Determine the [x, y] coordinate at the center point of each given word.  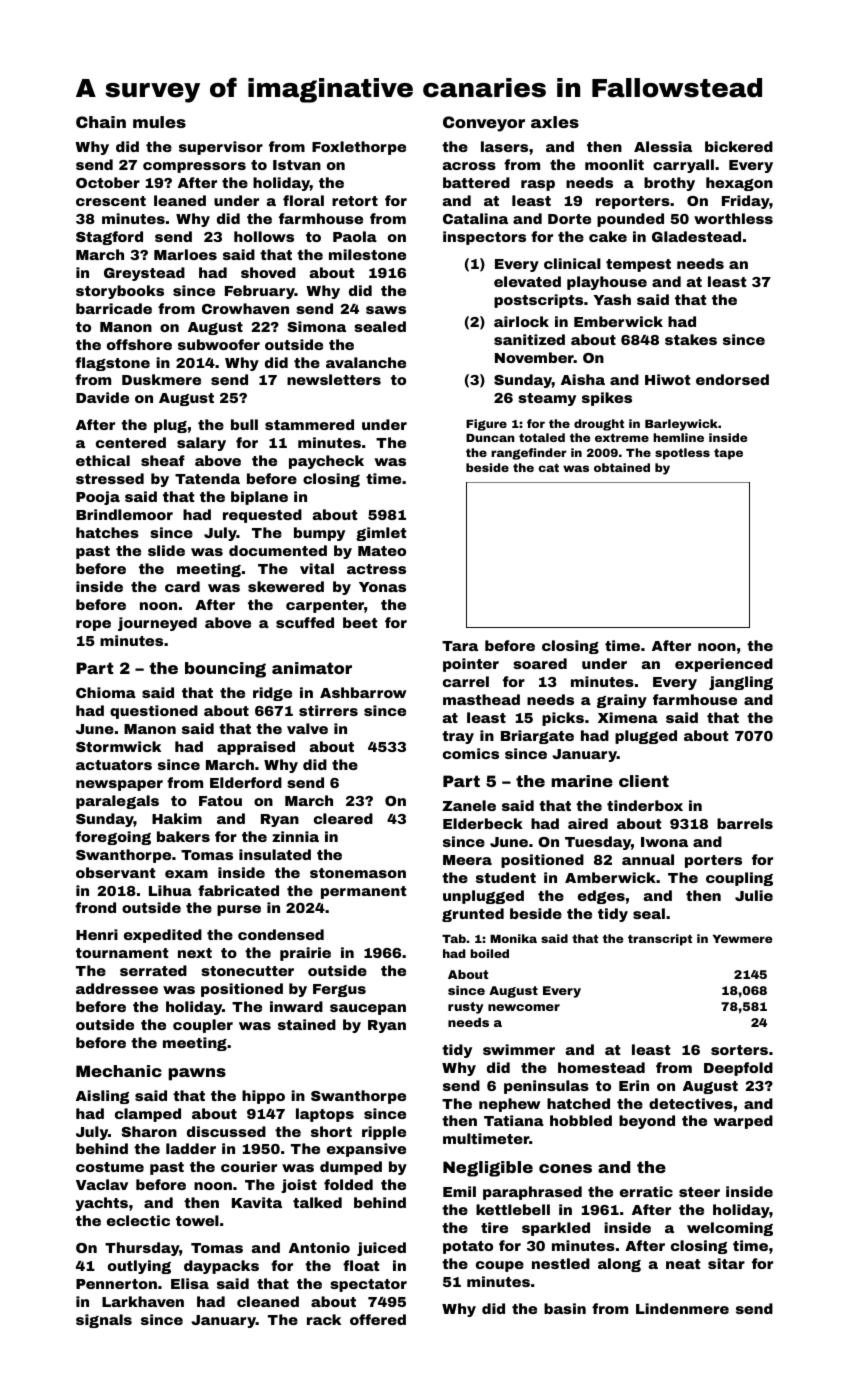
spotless [682, 454]
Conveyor [484, 124]
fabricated [238, 890]
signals [104, 1321]
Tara [460, 646]
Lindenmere [682, 1308]
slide [166, 550]
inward [296, 1006]
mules [159, 122]
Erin [634, 1085]
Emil [459, 1191]
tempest [638, 265]
